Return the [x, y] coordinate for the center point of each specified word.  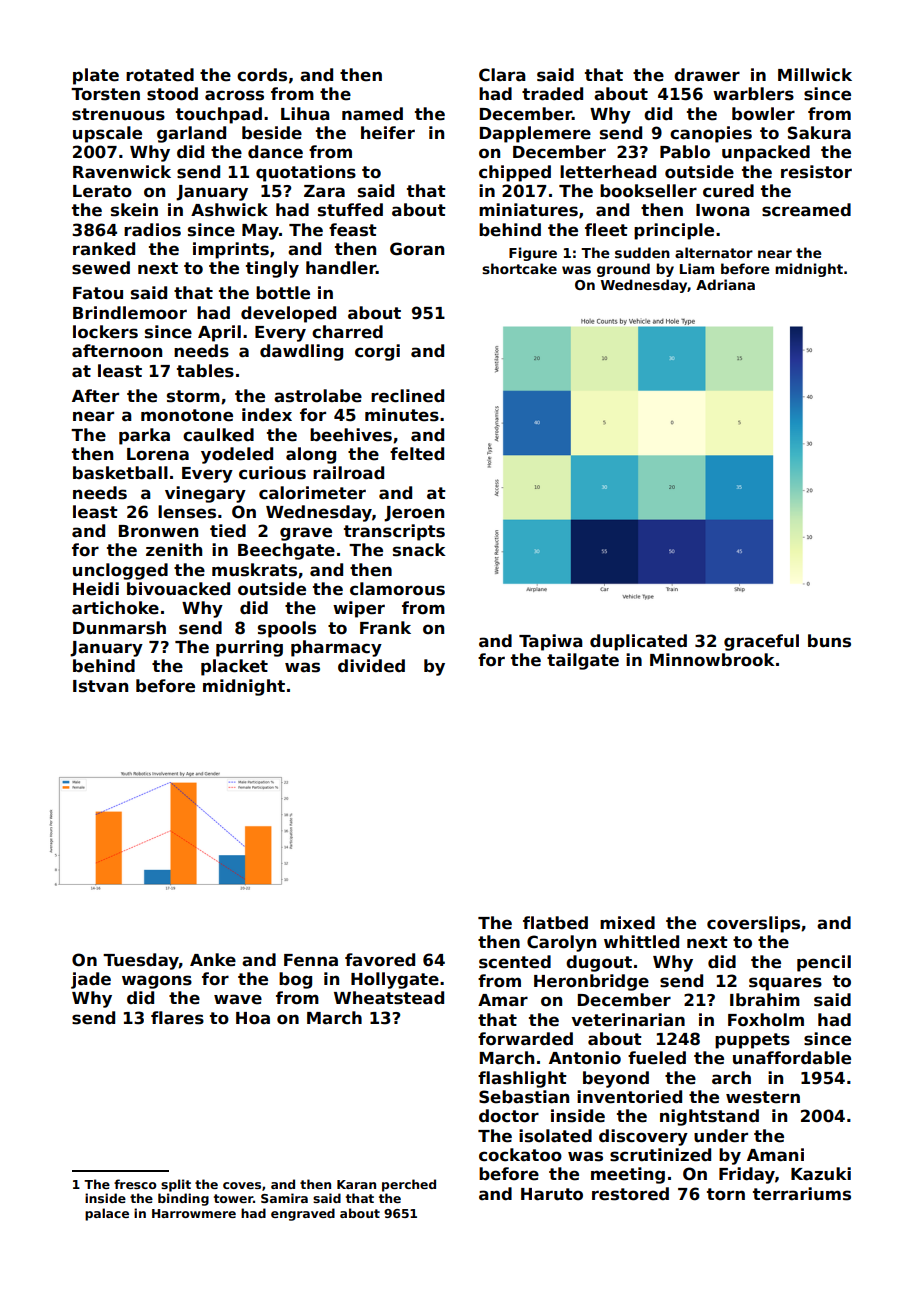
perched [409, 1185]
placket [234, 667]
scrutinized [660, 1155]
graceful [761, 642]
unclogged [120, 571]
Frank [385, 628]
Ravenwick [122, 172]
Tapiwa [551, 642]
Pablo [685, 152]
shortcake [519, 268]
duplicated [638, 642]
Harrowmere [194, 1213]
